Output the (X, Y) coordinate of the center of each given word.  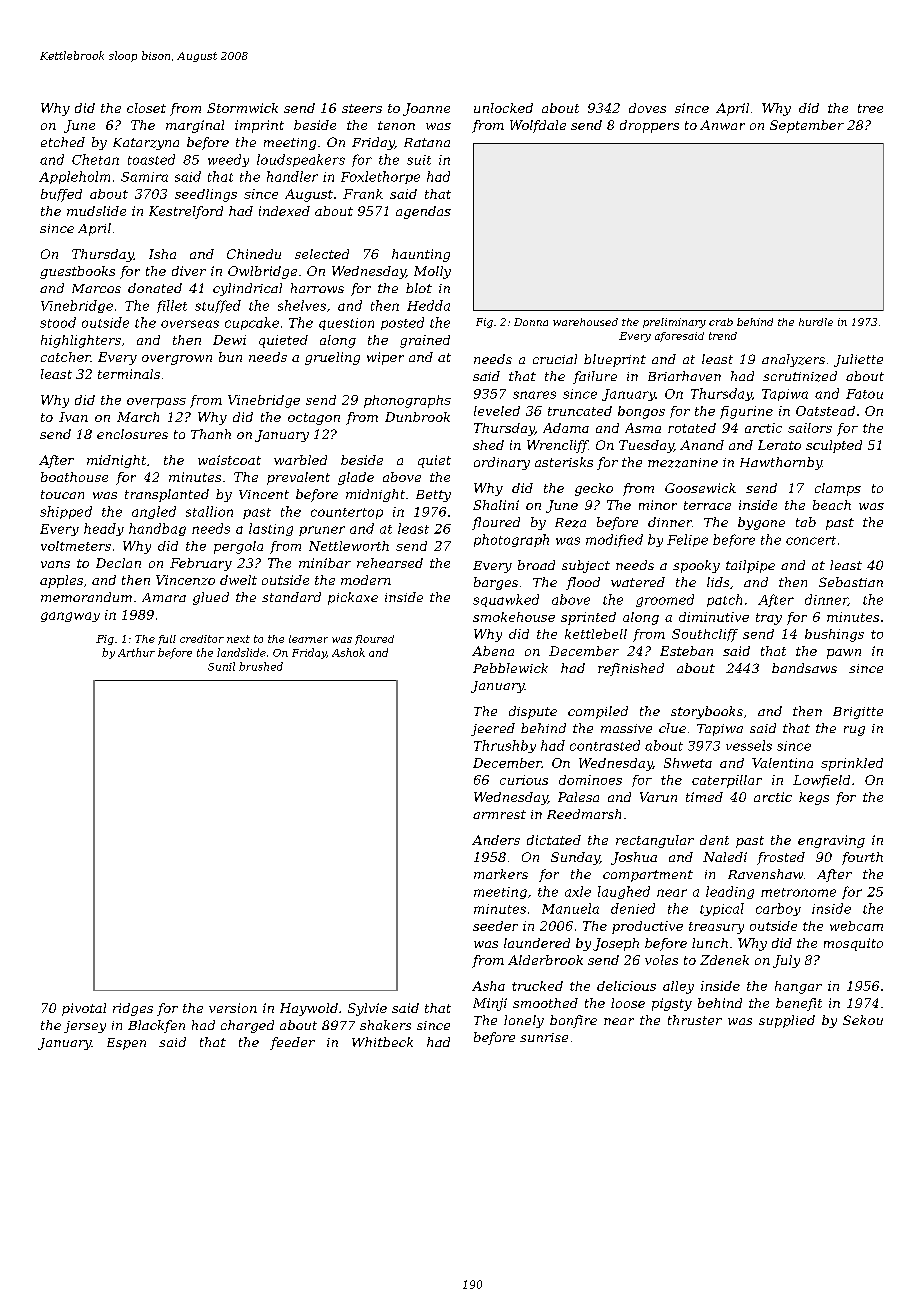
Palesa (578, 797)
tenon (396, 125)
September (807, 126)
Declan (118, 563)
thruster (695, 1020)
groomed (665, 600)
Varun (658, 797)
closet (146, 108)
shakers (385, 1025)
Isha (162, 254)
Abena (493, 651)
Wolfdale (538, 126)
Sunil (221, 666)
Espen (126, 1044)
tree (870, 108)
